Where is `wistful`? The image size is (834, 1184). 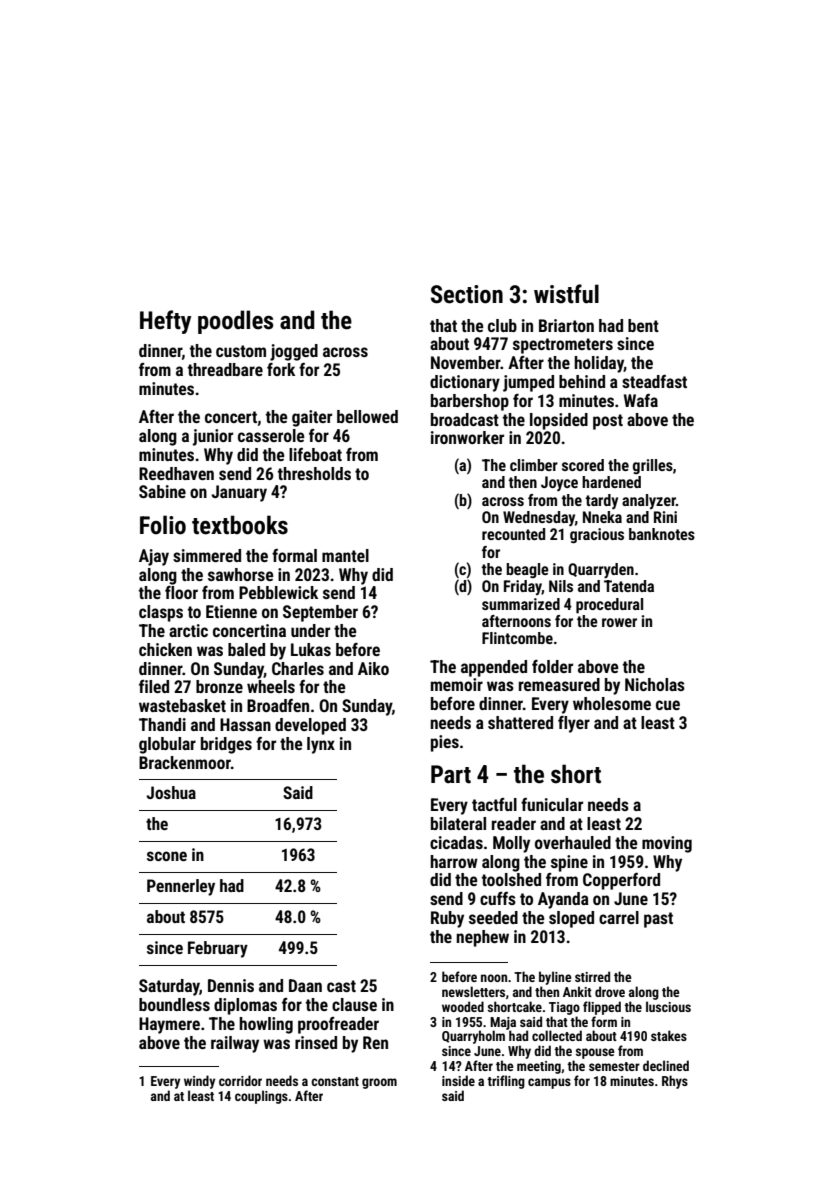
wistful is located at coordinates (566, 294).
